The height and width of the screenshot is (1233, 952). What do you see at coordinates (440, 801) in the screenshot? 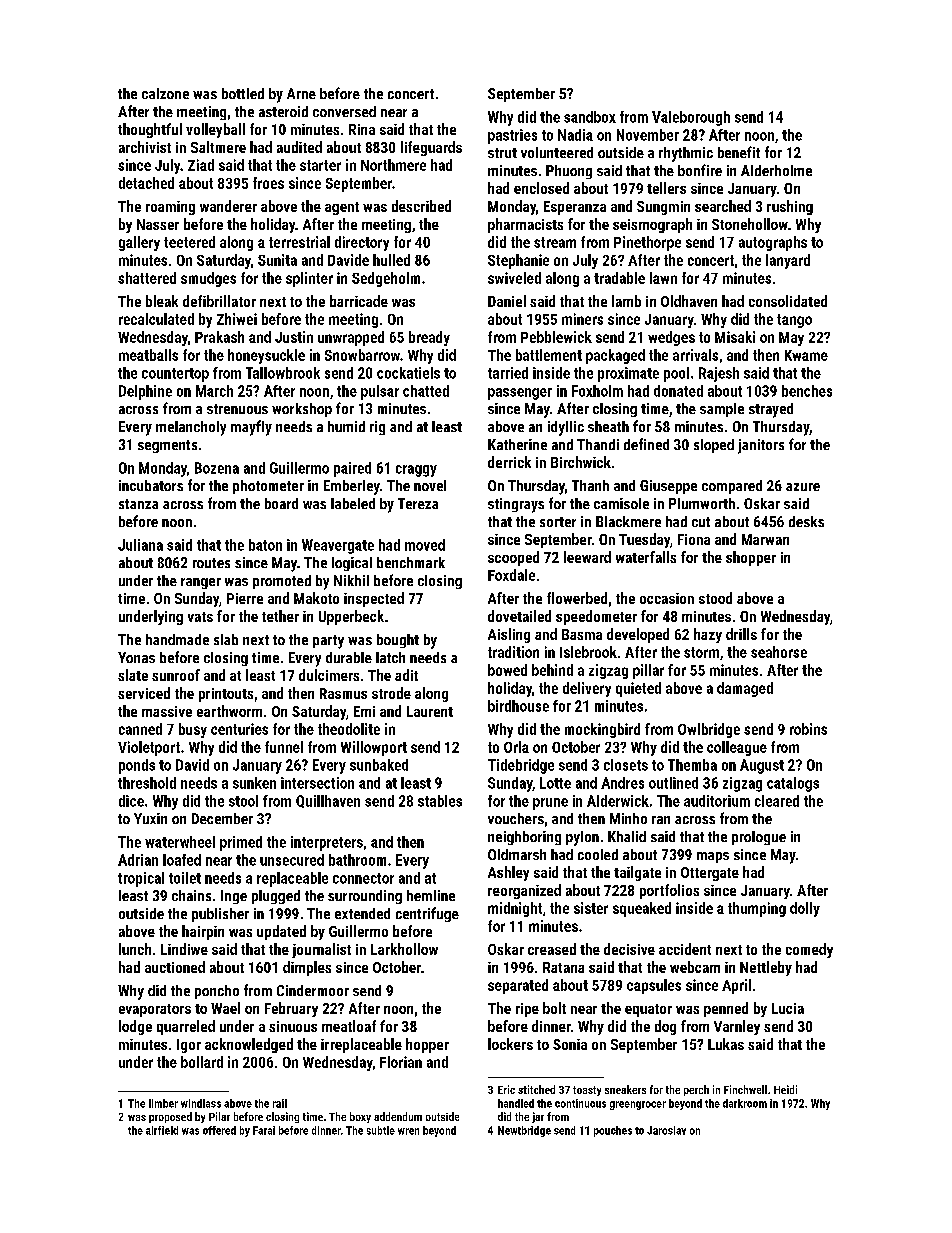
I see `stables` at bounding box center [440, 801].
